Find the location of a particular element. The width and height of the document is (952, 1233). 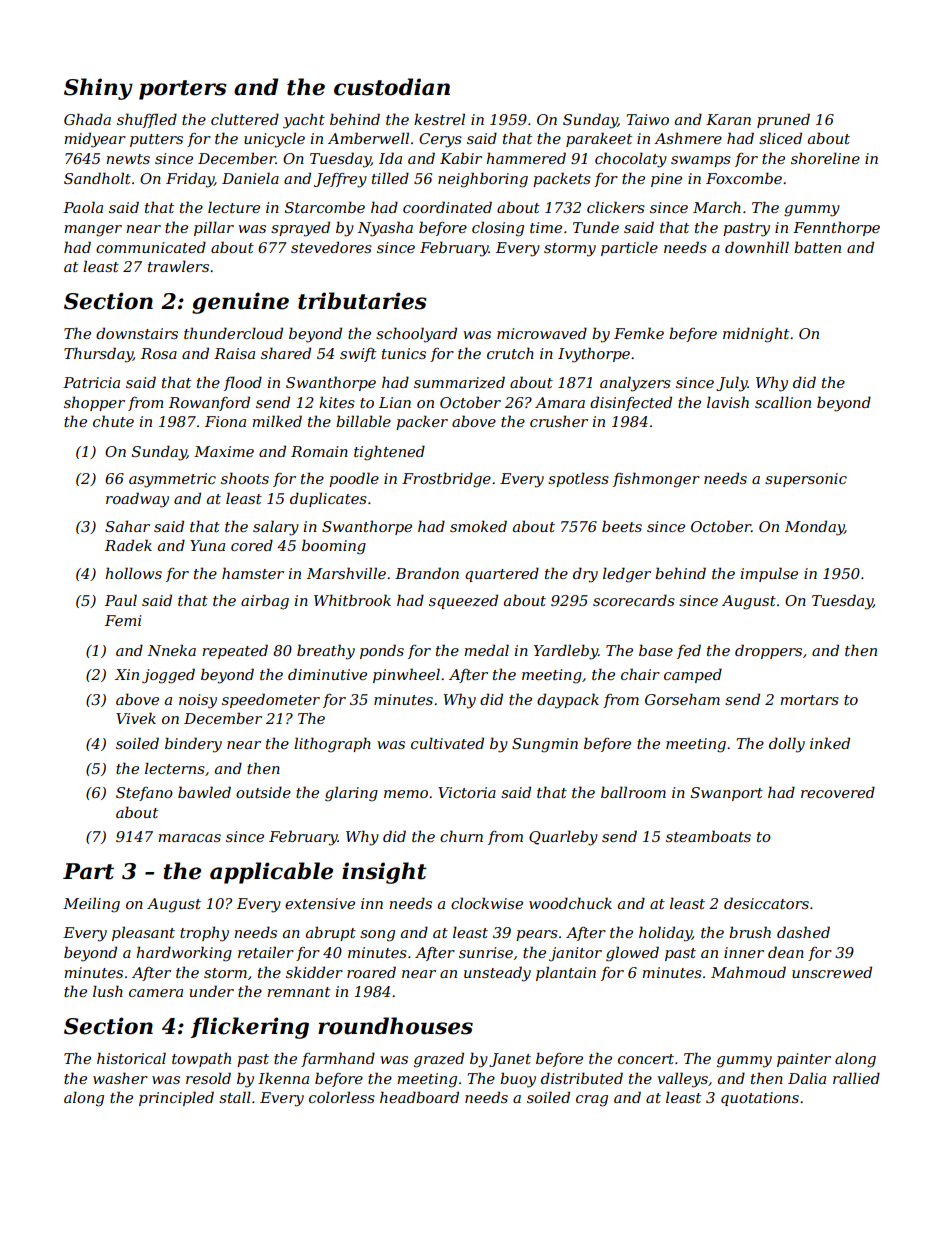

Nyasha is located at coordinates (385, 229).
